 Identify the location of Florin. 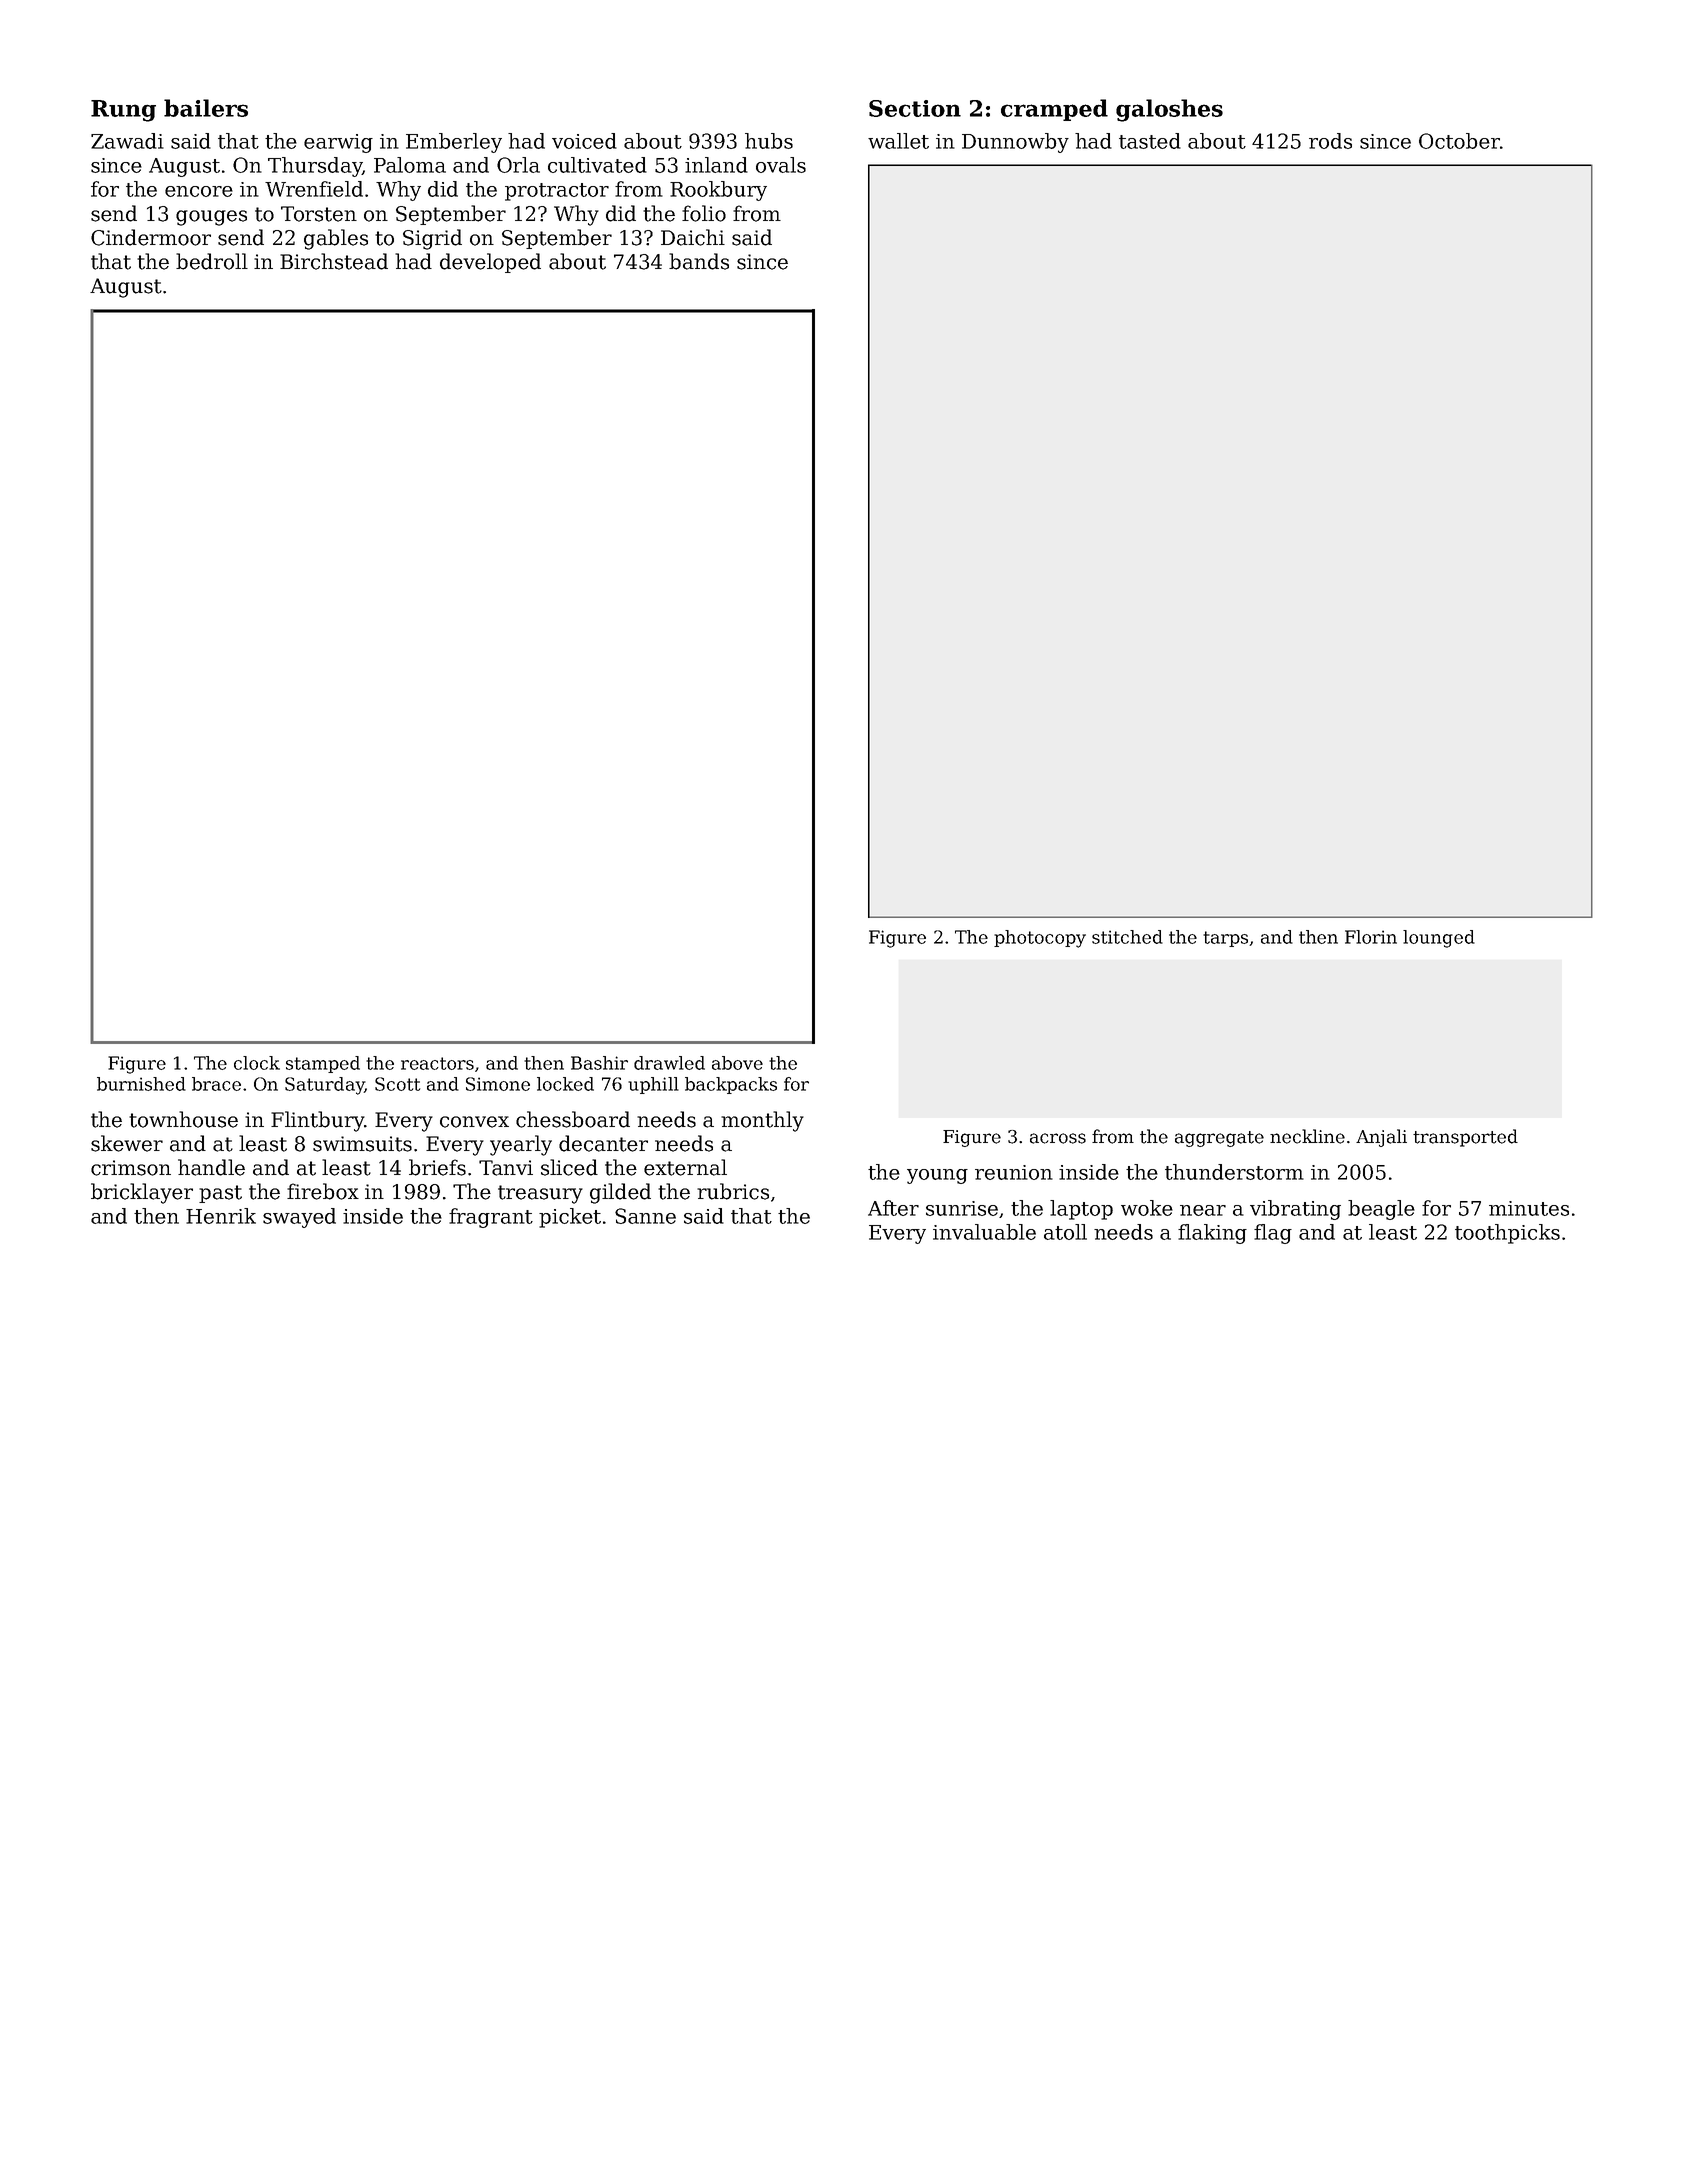
(1371, 937).
